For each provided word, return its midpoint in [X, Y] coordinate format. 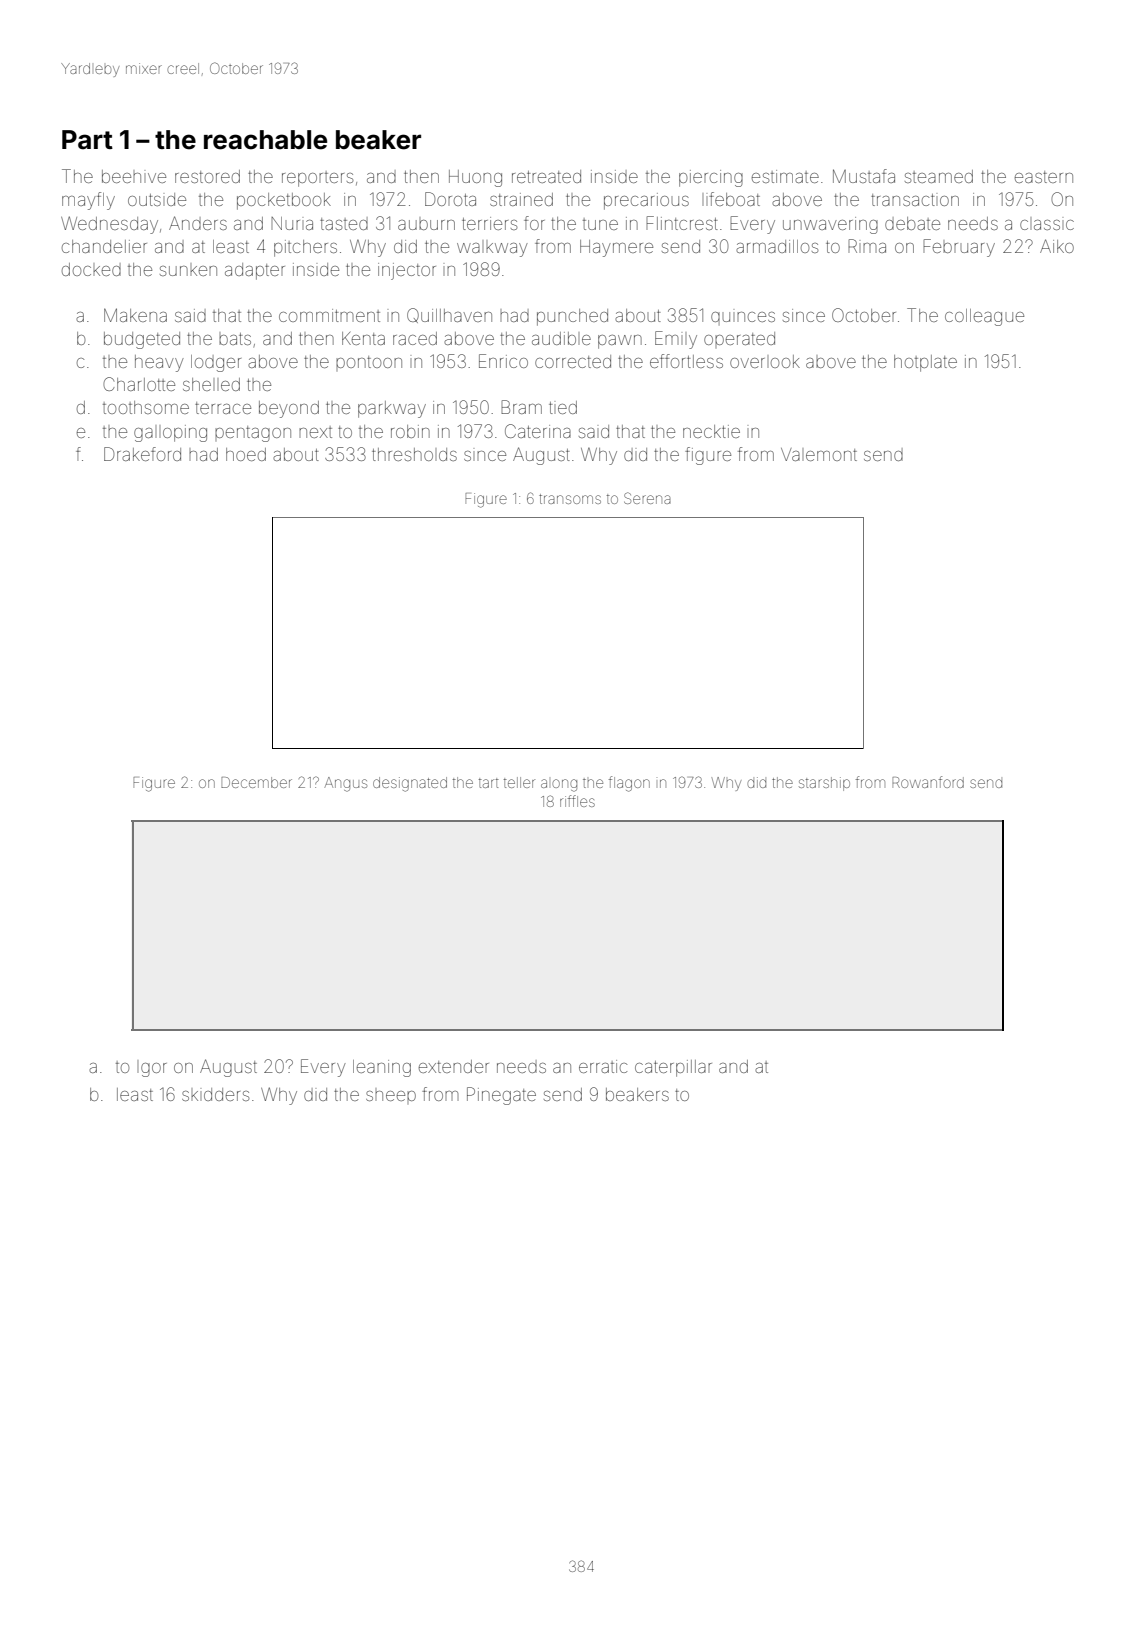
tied [563, 407]
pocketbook [284, 201]
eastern [1044, 177]
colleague [984, 317]
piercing [711, 178]
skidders [215, 1094]
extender [454, 1066]
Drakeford [142, 454]
